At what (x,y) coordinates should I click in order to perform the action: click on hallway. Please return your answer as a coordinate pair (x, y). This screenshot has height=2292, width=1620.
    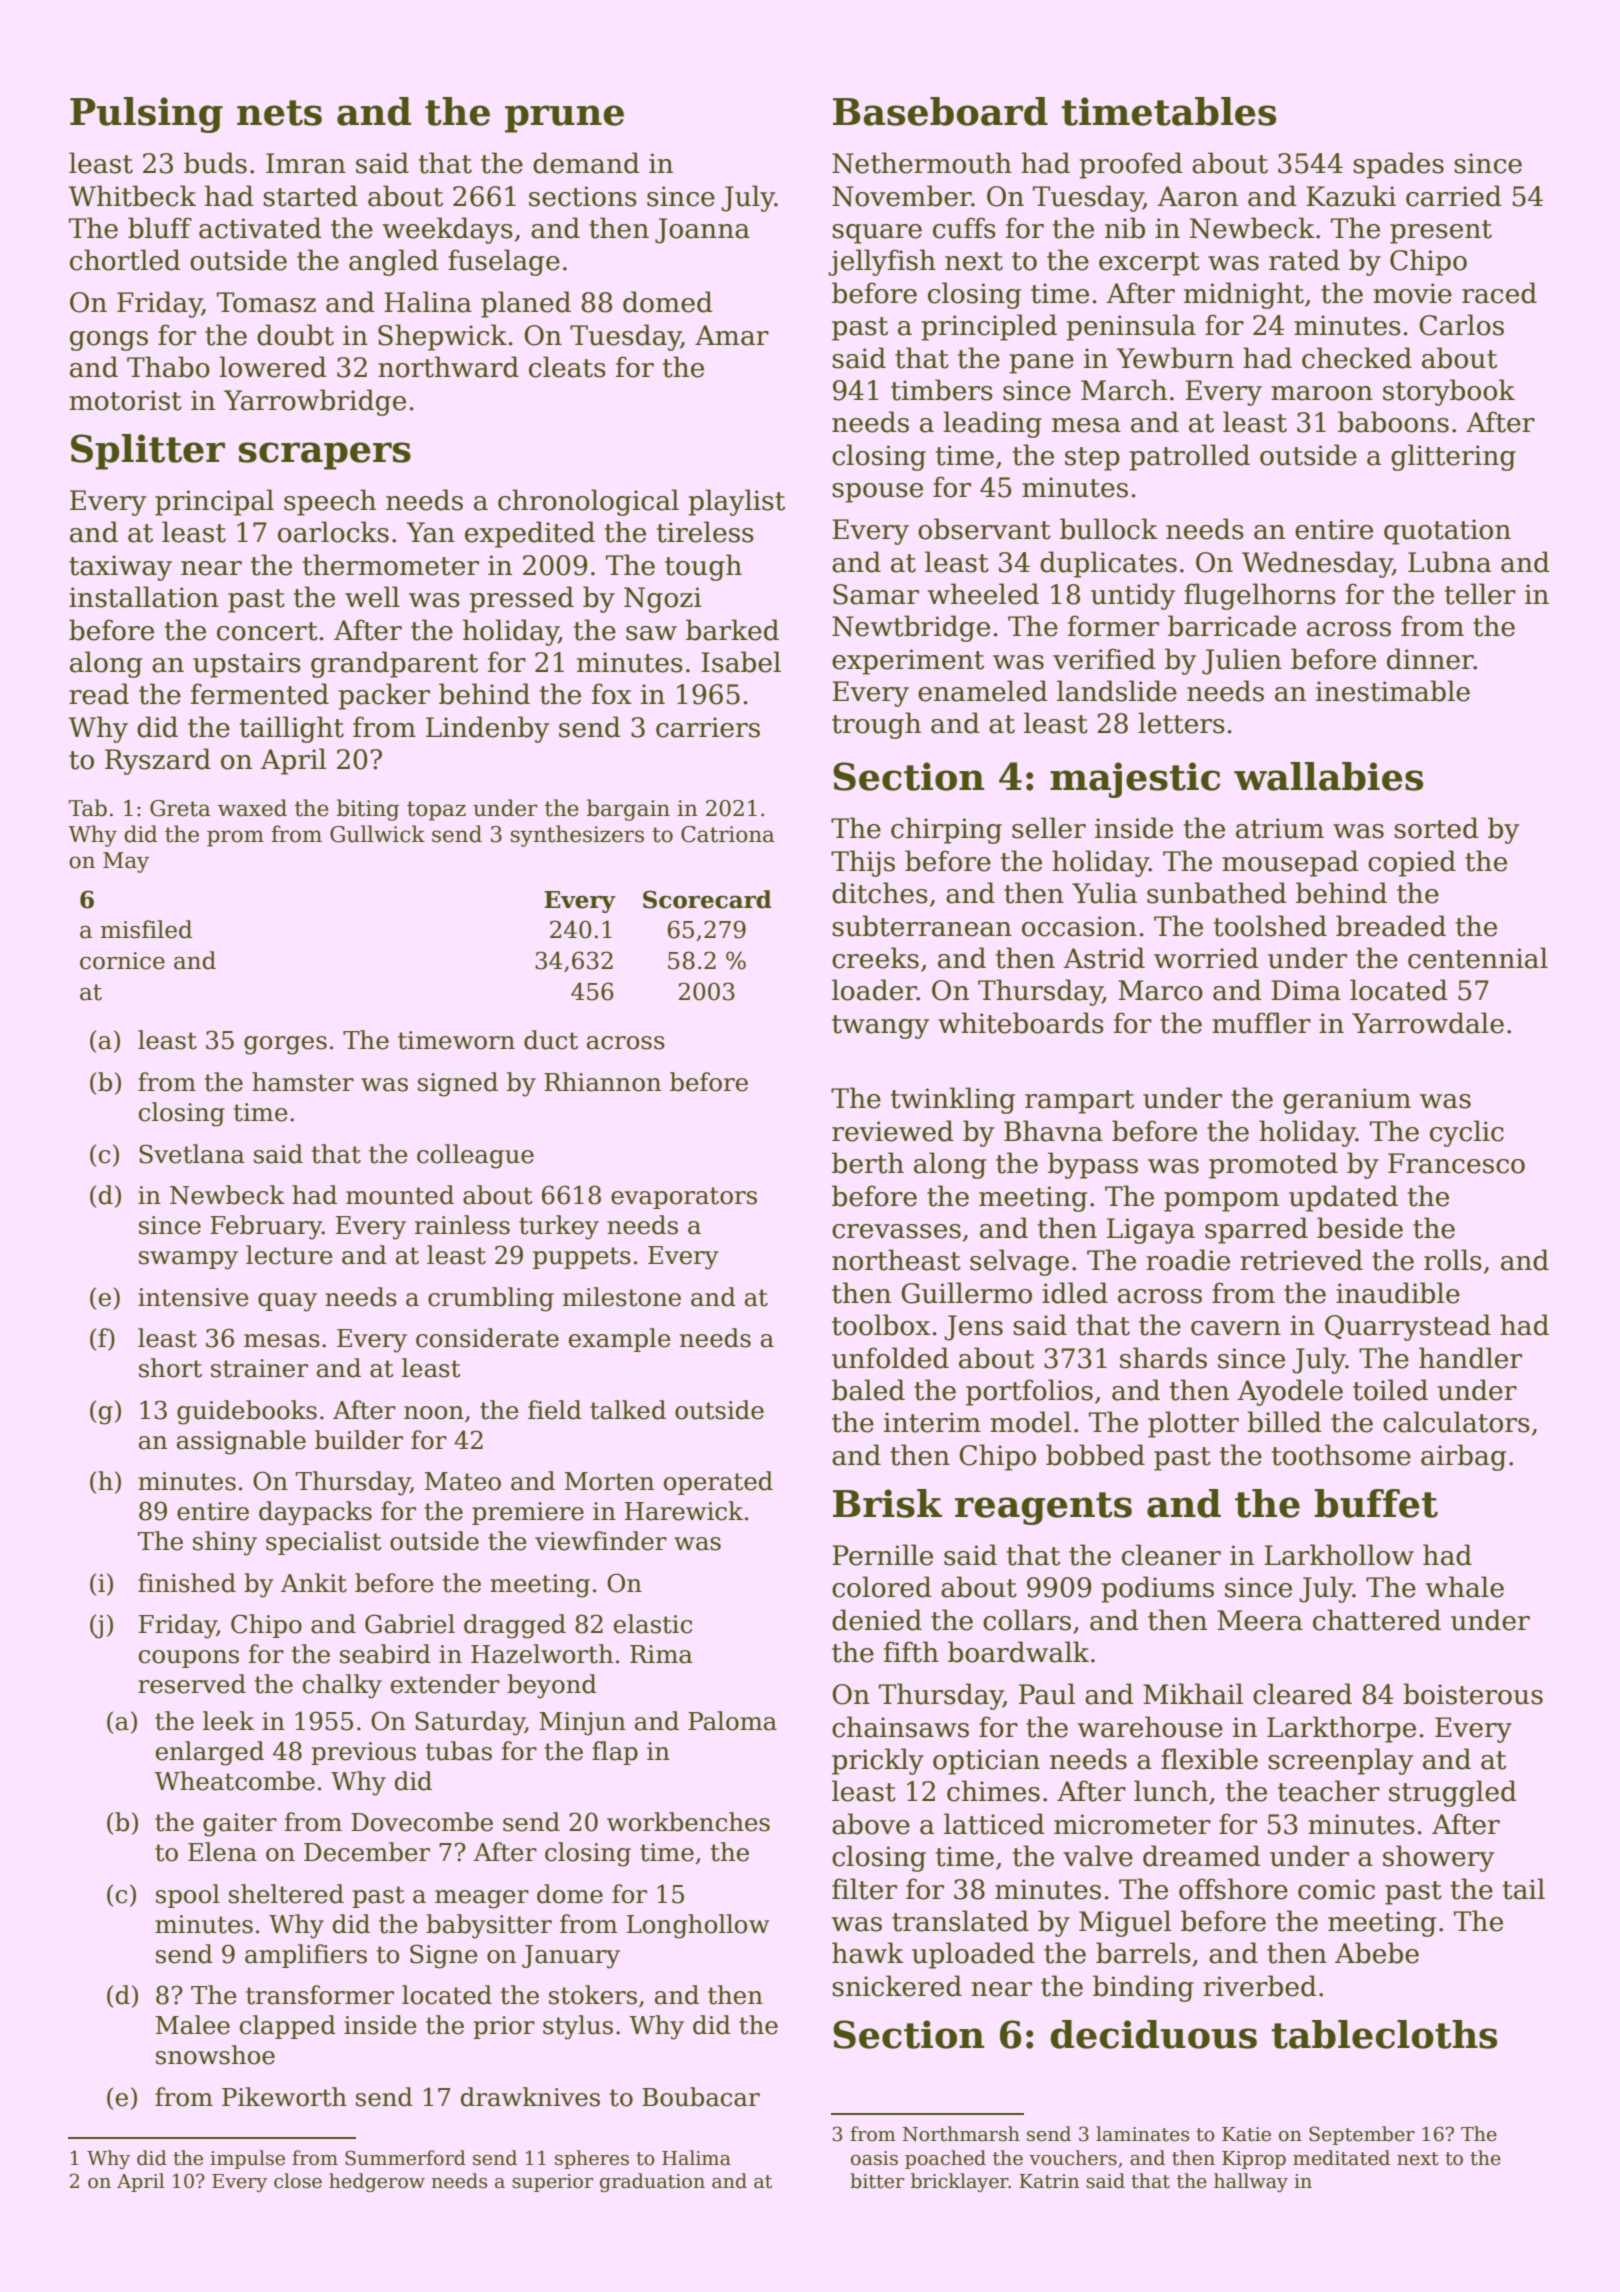
    Looking at the image, I should click on (1251, 2182).
